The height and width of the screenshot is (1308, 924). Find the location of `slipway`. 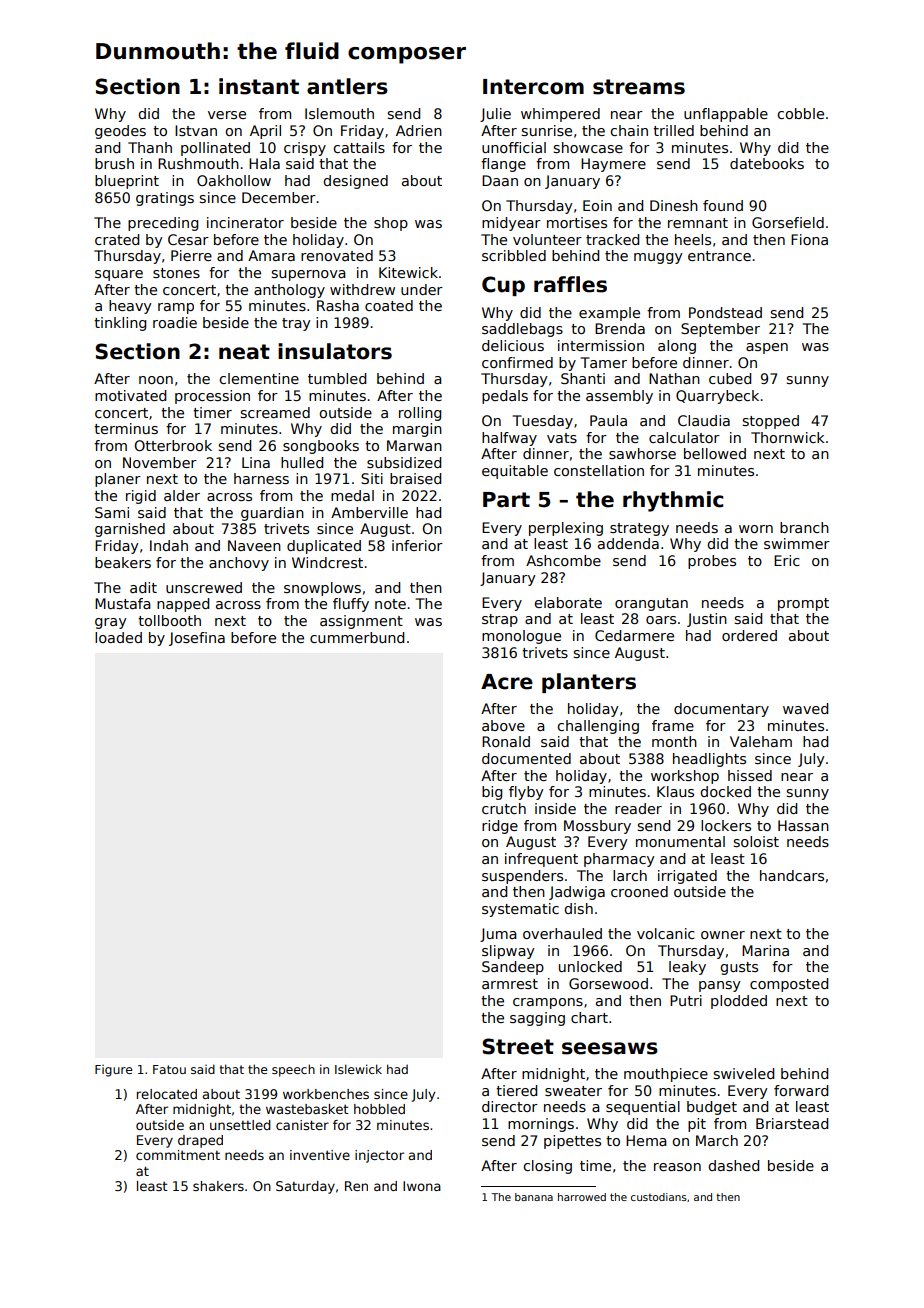

slipway is located at coordinates (508, 952).
